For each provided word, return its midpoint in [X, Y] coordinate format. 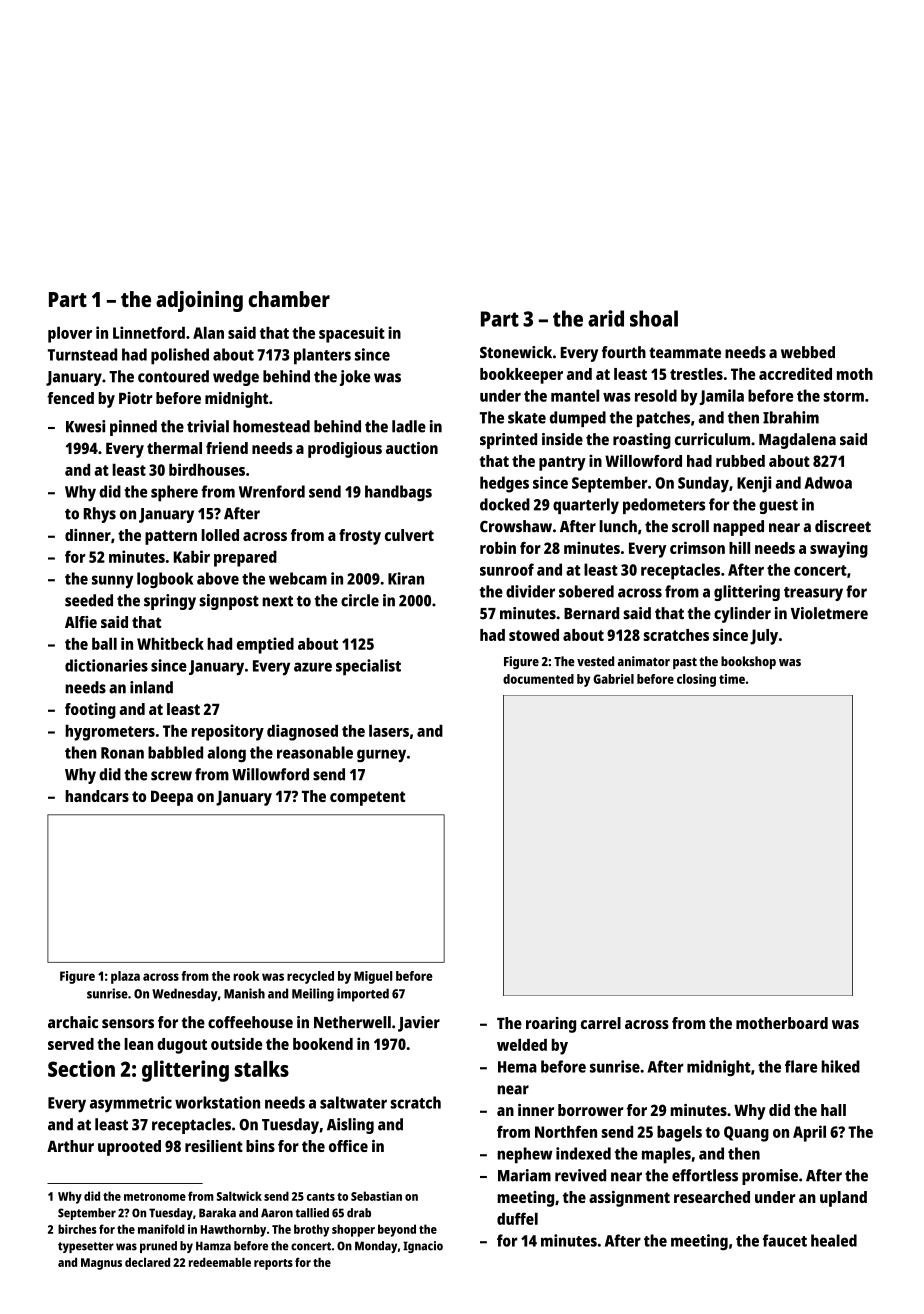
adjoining [199, 301]
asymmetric [131, 1104]
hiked [840, 1066]
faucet [785, 1240]
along [226, 754]
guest [778, 507]
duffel [517, 1218]
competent [367, 798]
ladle [409, 426]
